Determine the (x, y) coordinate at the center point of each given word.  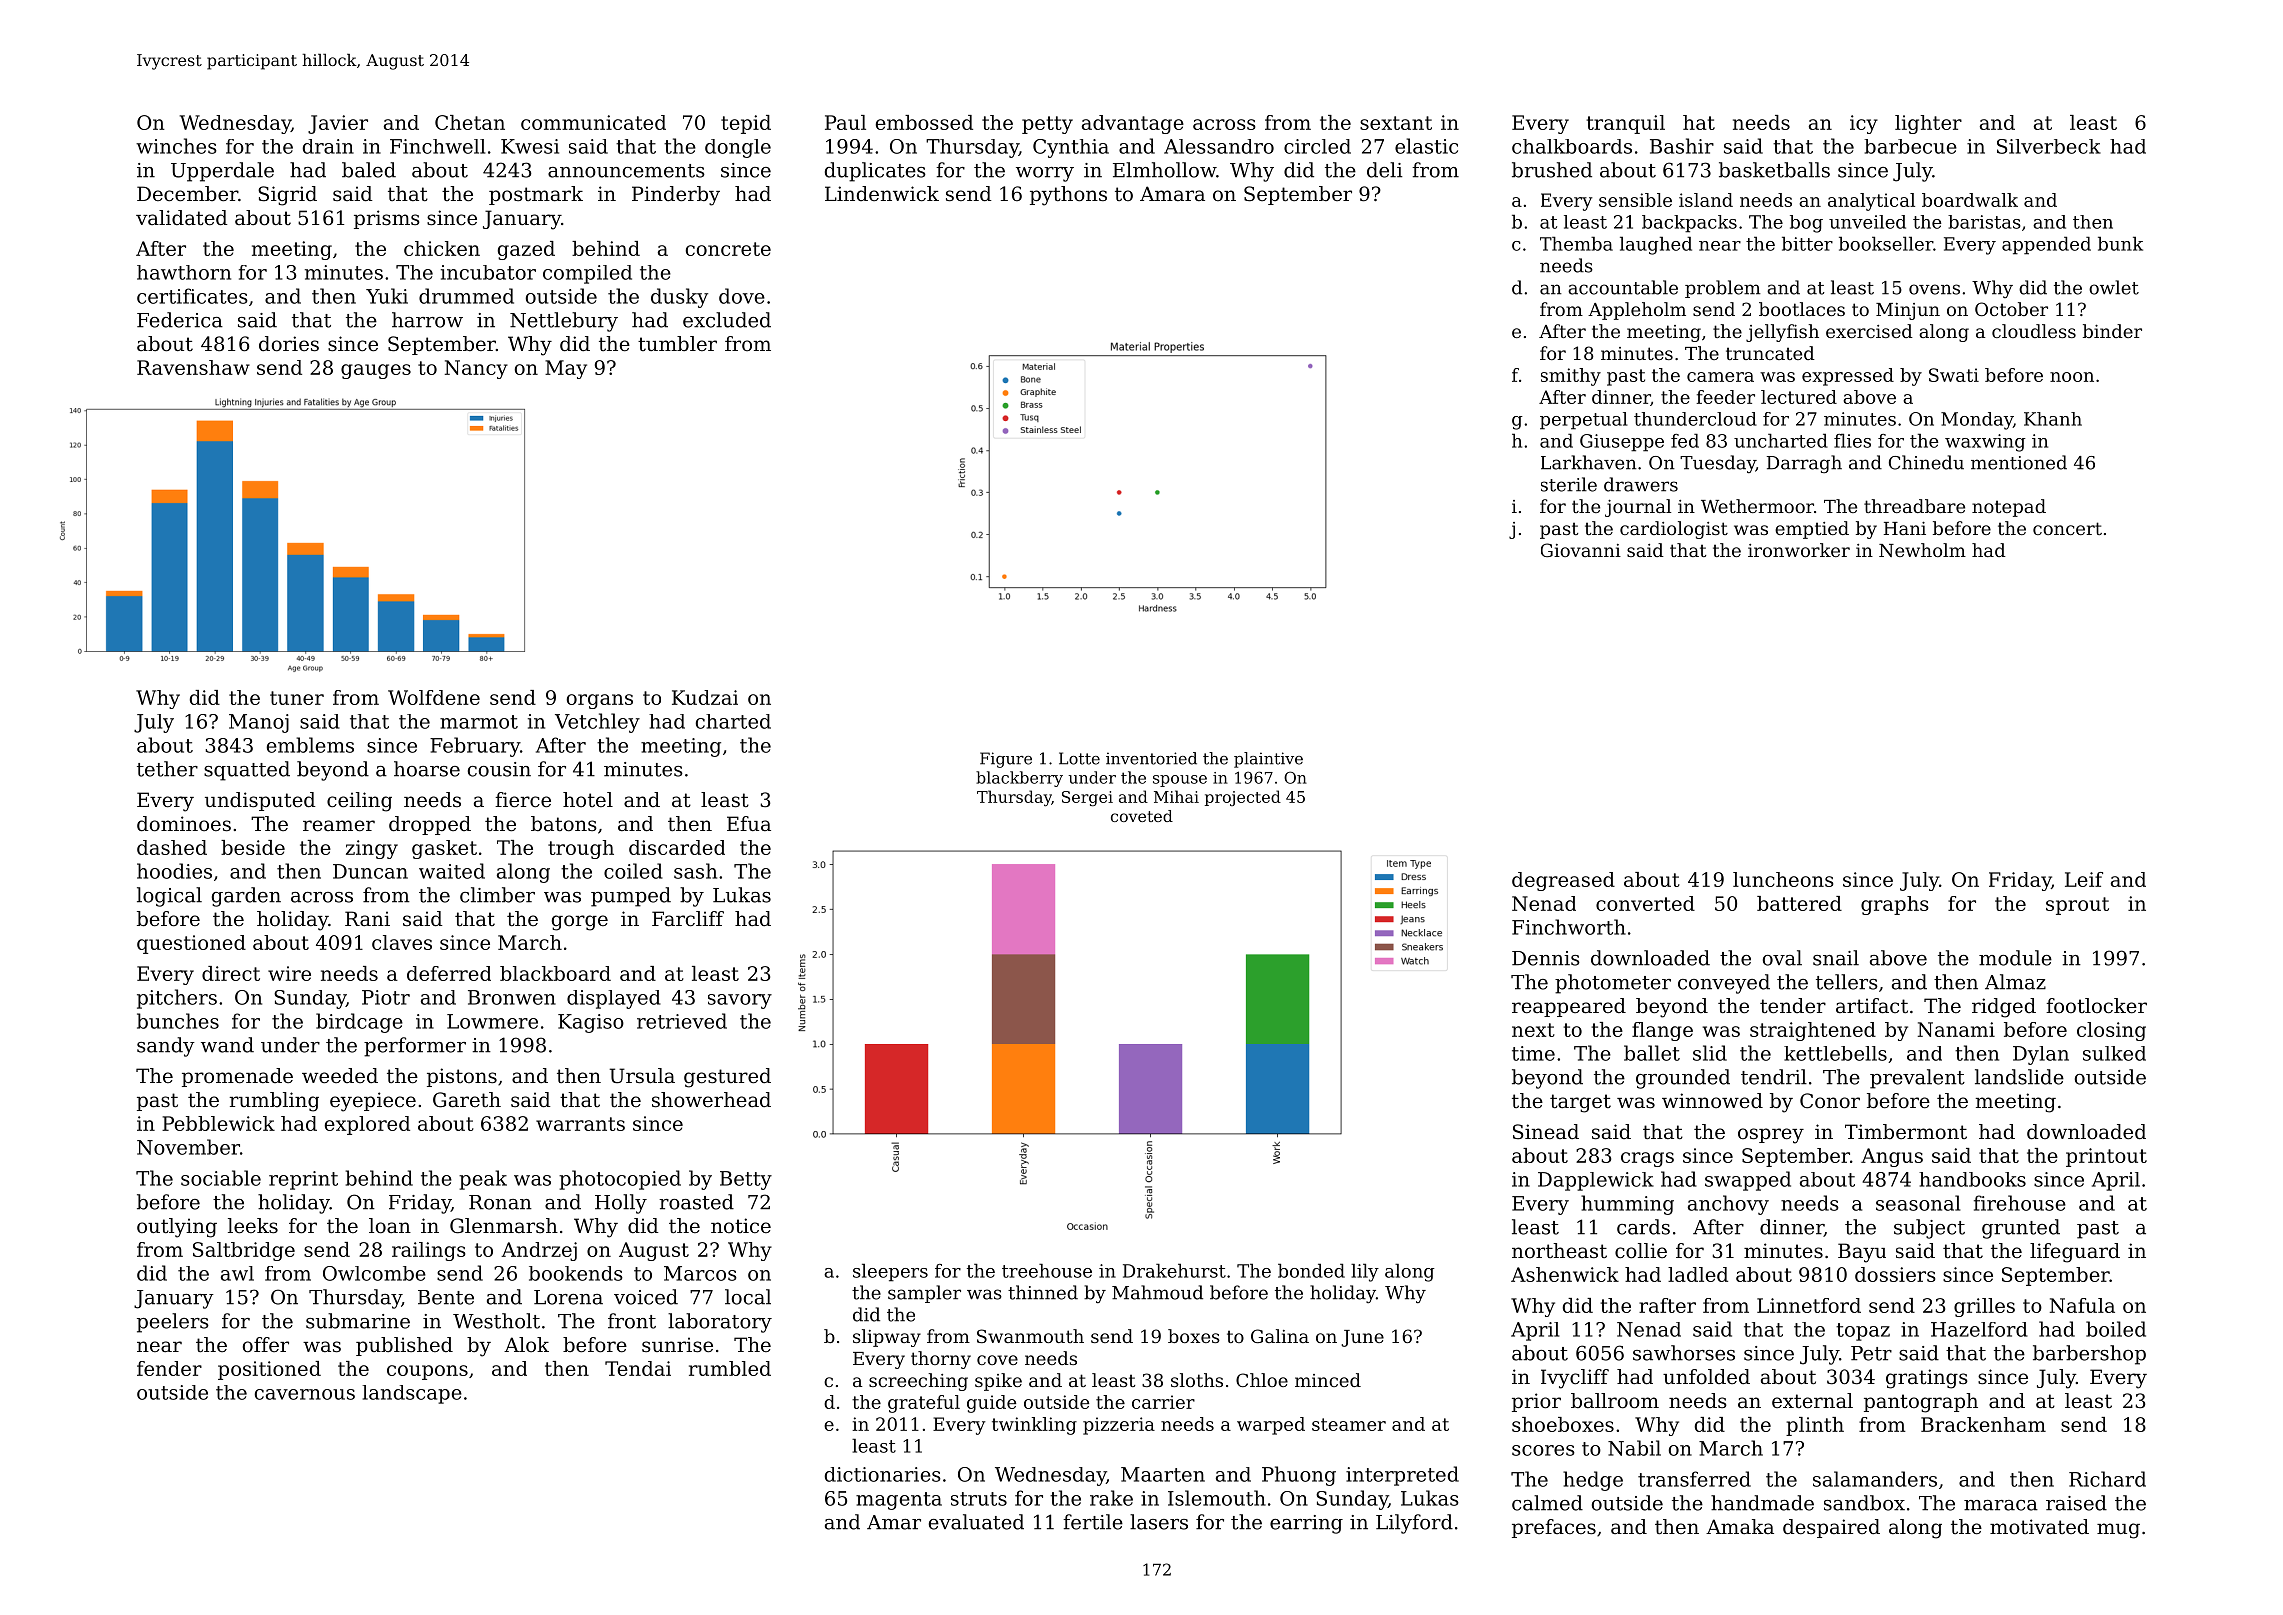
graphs (1895, 905)
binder (2112, 331)
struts (979, 1499)
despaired (1831, 1528)
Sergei (1087, 798)
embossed (924, 122)
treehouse (1047, 1270)
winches (176, 146)
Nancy (476, 369)
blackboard (555, 973)
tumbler (677, 344)
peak (483, 1180)
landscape (412, 1394)
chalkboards (1572, 146)
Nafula (2082, 1305)
